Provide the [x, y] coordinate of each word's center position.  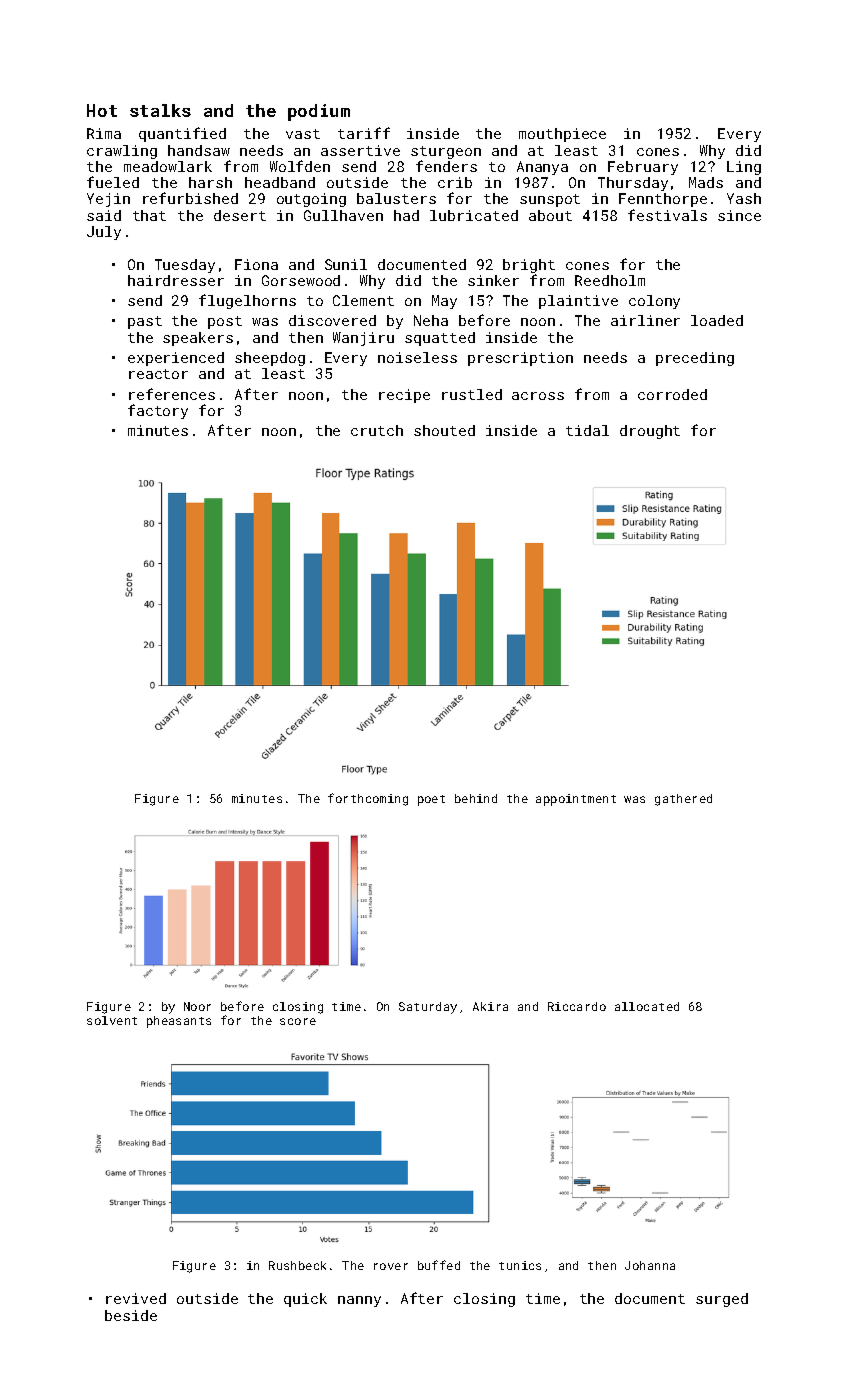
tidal [587, 430]
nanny [359, 1301]
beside [131, 1315]
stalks [160, 110]
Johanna [650, 1265]
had [406, 215]
